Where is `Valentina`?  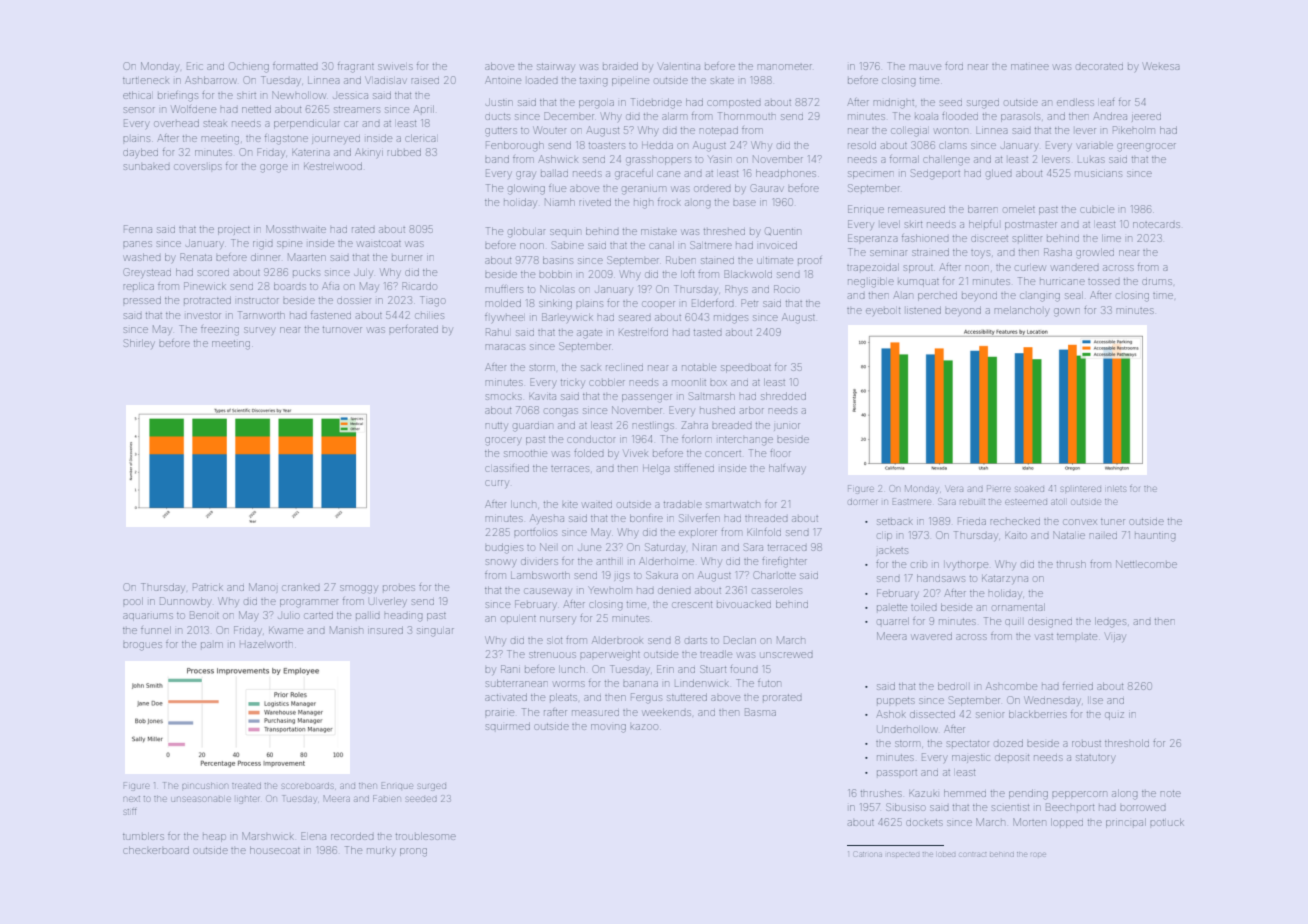
Valentina is located at coordinates (679, 67).
